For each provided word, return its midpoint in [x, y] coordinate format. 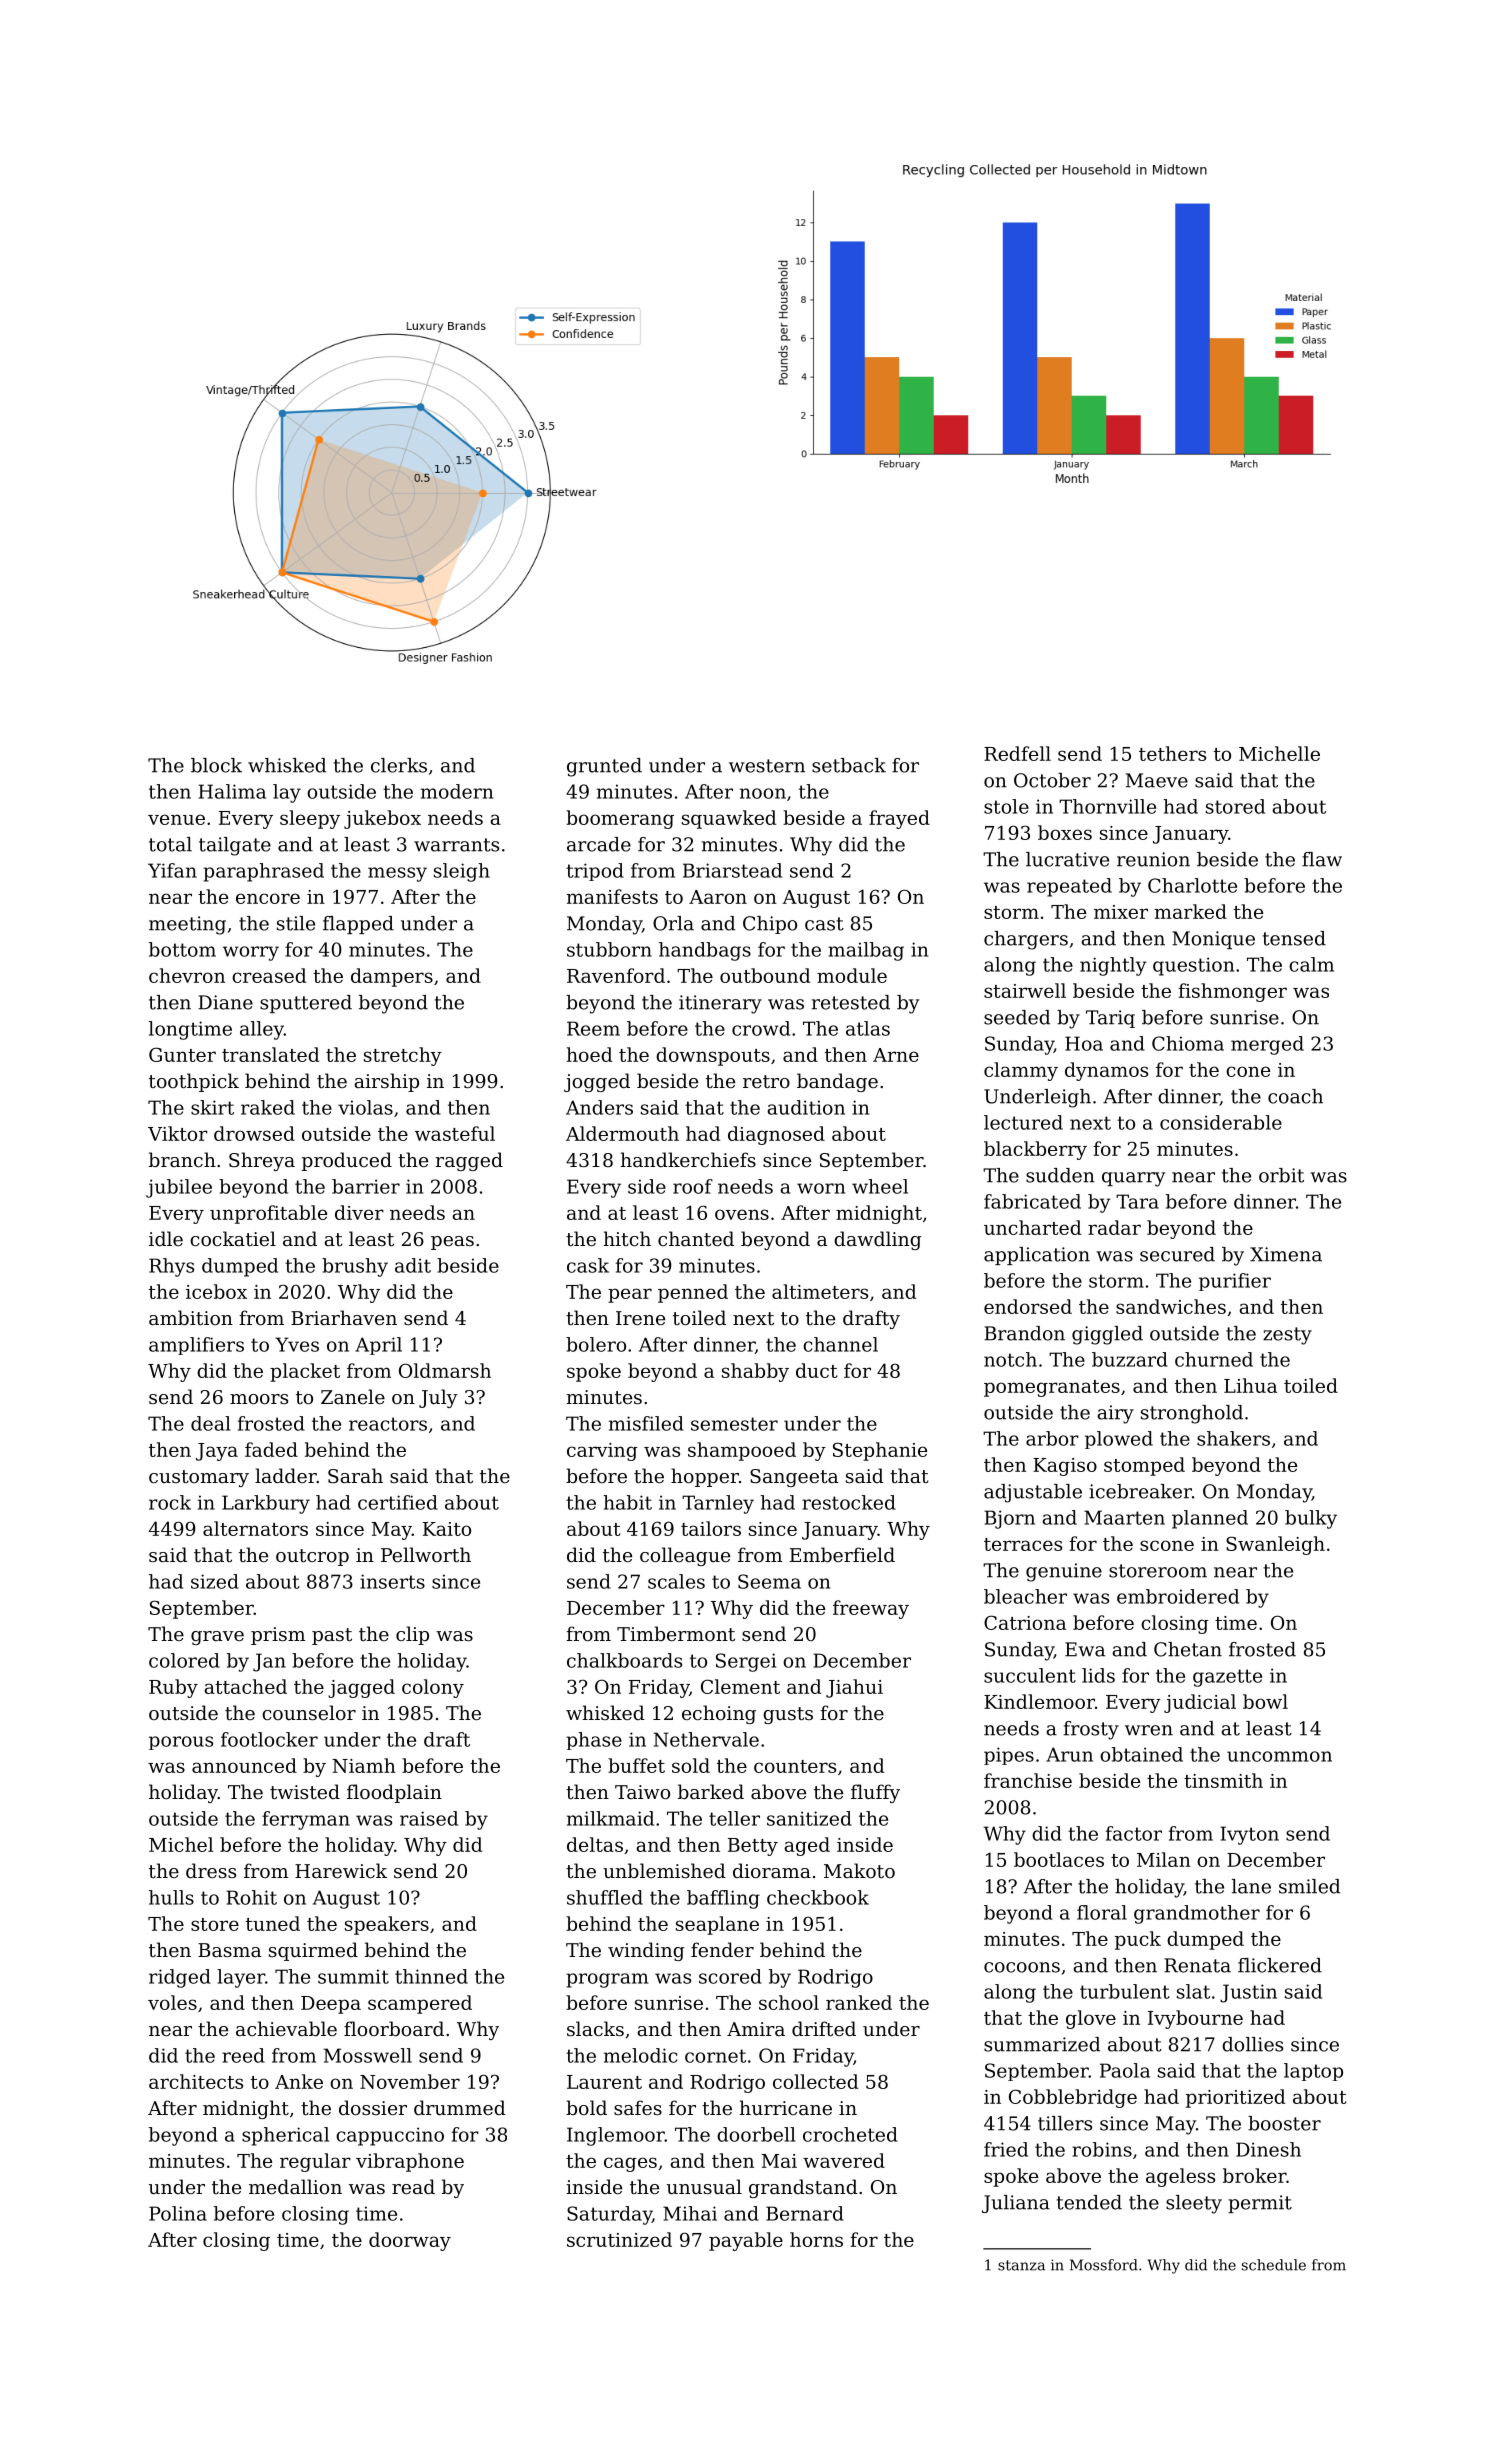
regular [315, 2162]
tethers [1172, 753]
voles [172, 2002]
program [607, 1980]
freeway [871, 1609]
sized [215, 1581]
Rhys [171, 1267]
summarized [1042, 2044]
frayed [899, 819]
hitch [627, 1238]
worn [821, 1188]
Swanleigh [1275, 1545]
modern [457, 791]
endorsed [1028, 1306]
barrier [366, 1186]
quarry [1133, 1179]
